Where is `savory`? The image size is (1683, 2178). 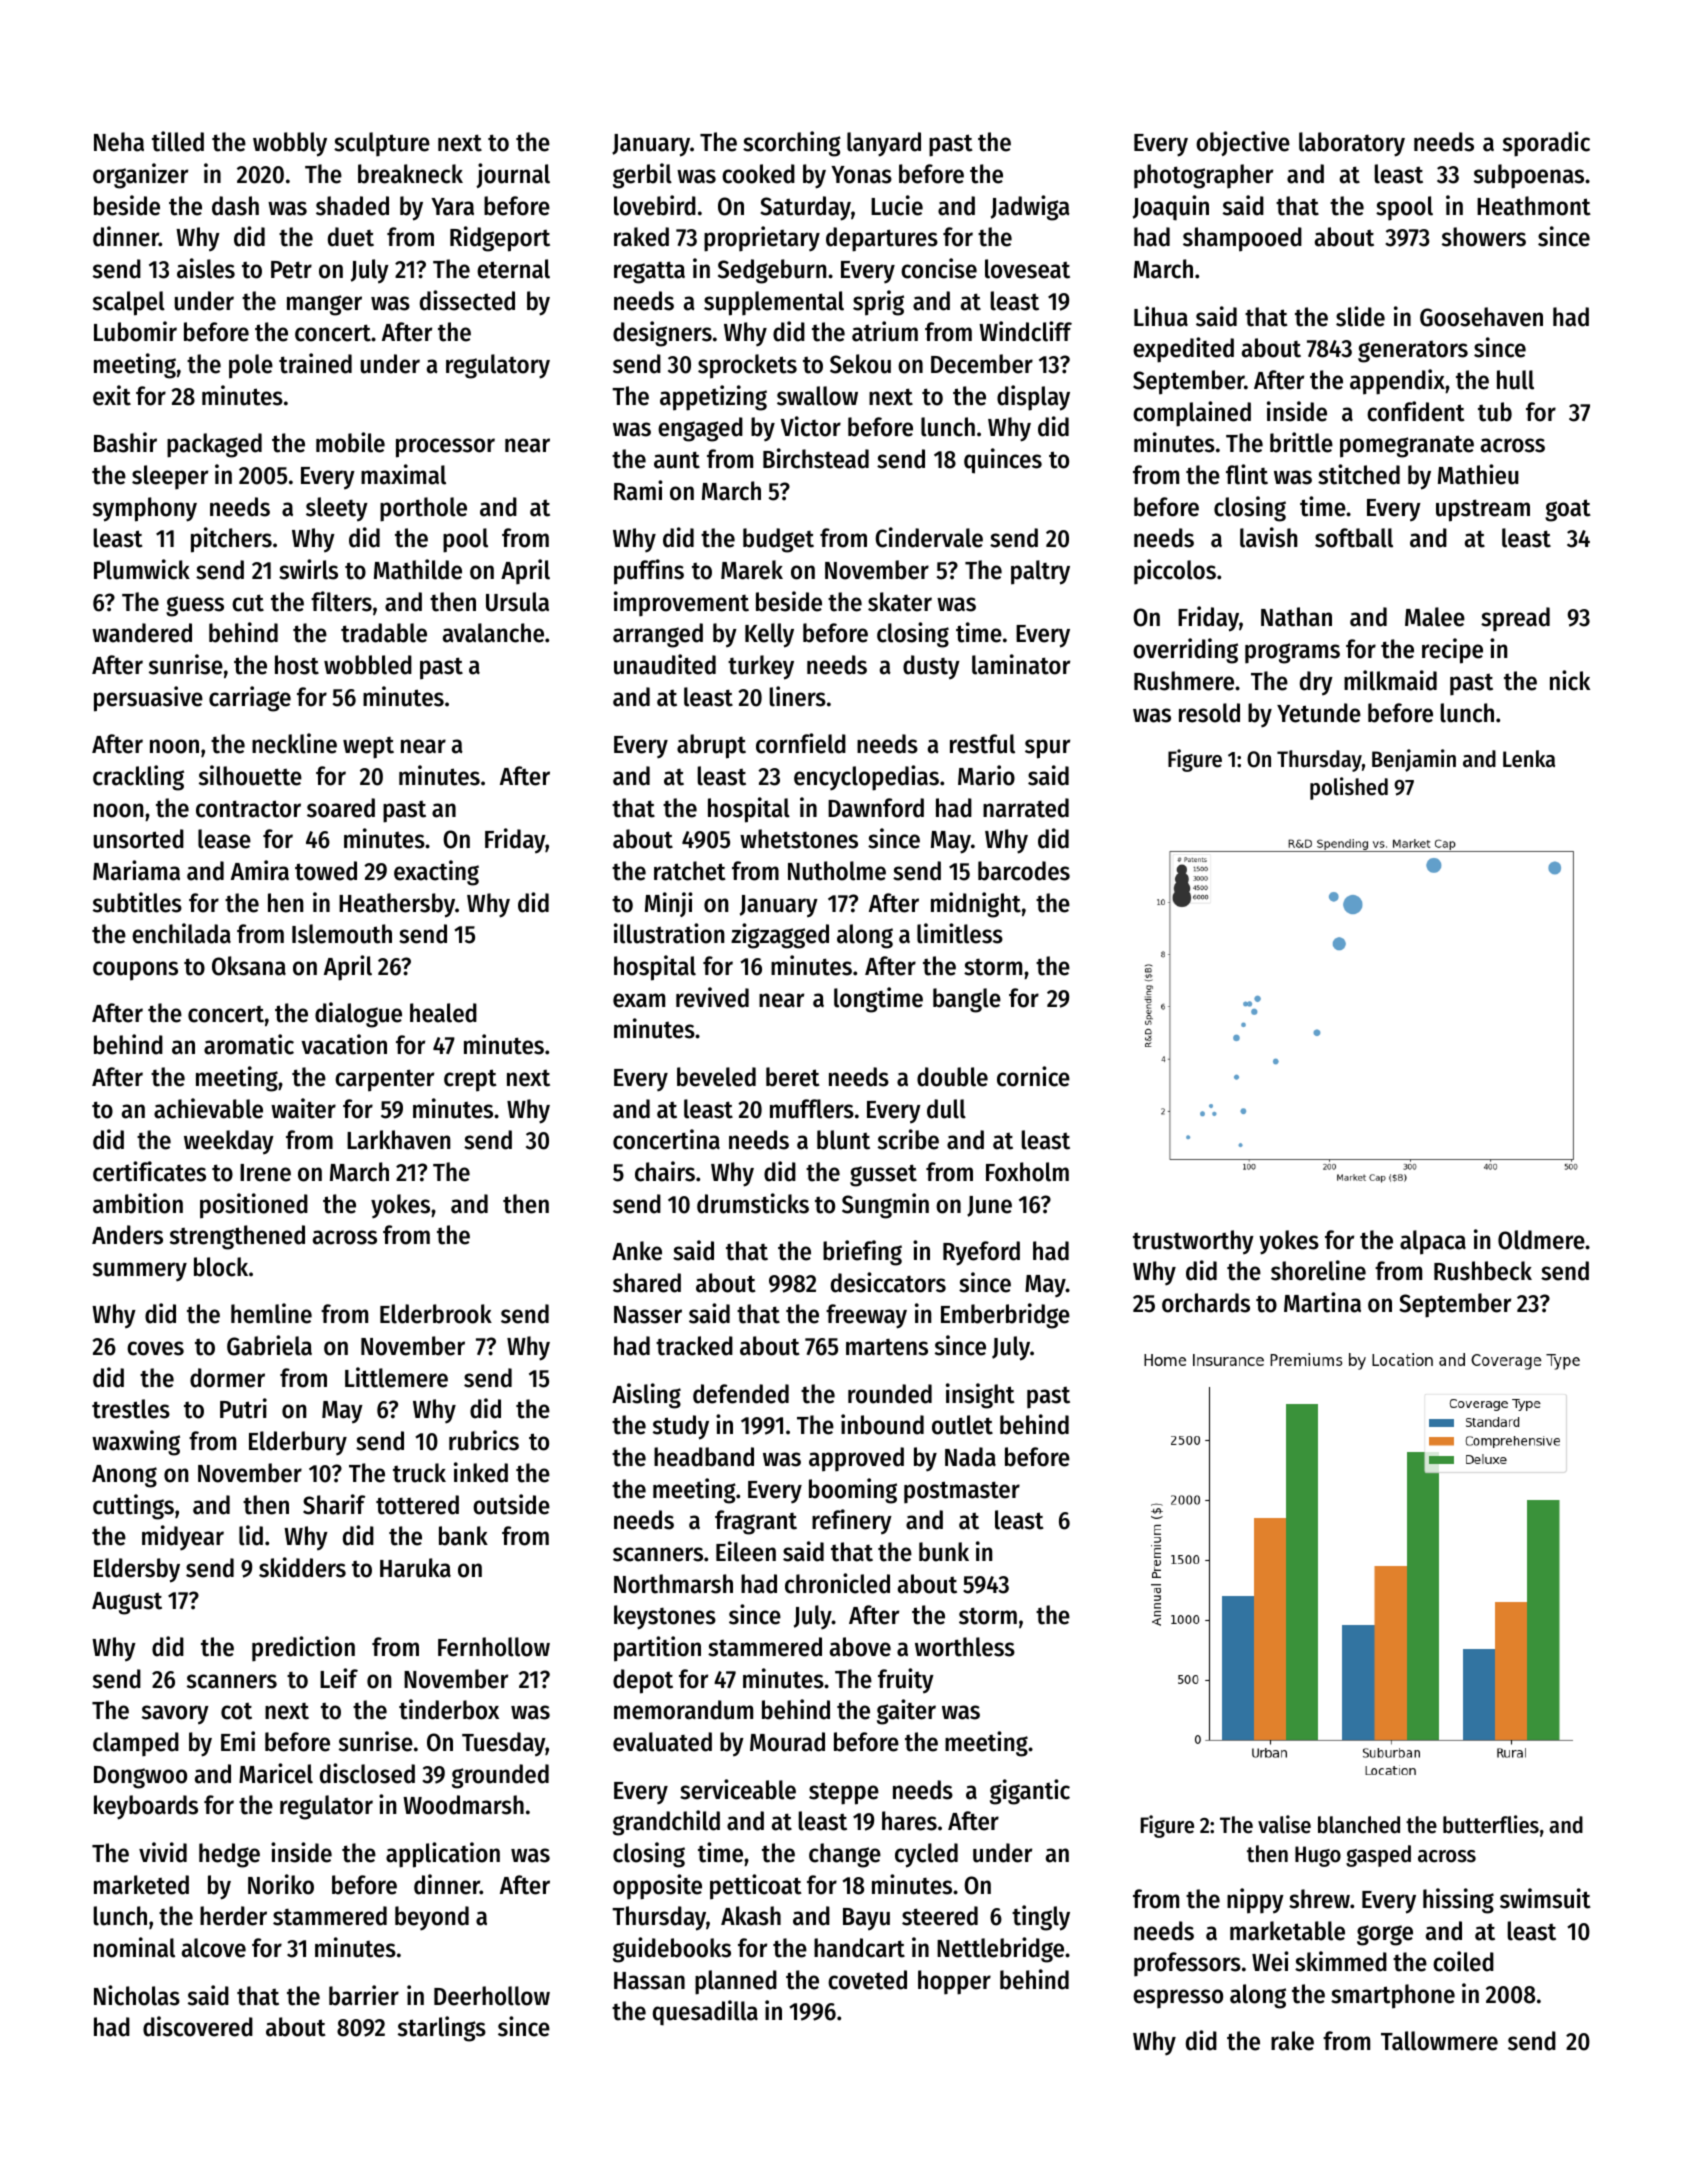 savory is located at coordinates (175, 1715).
